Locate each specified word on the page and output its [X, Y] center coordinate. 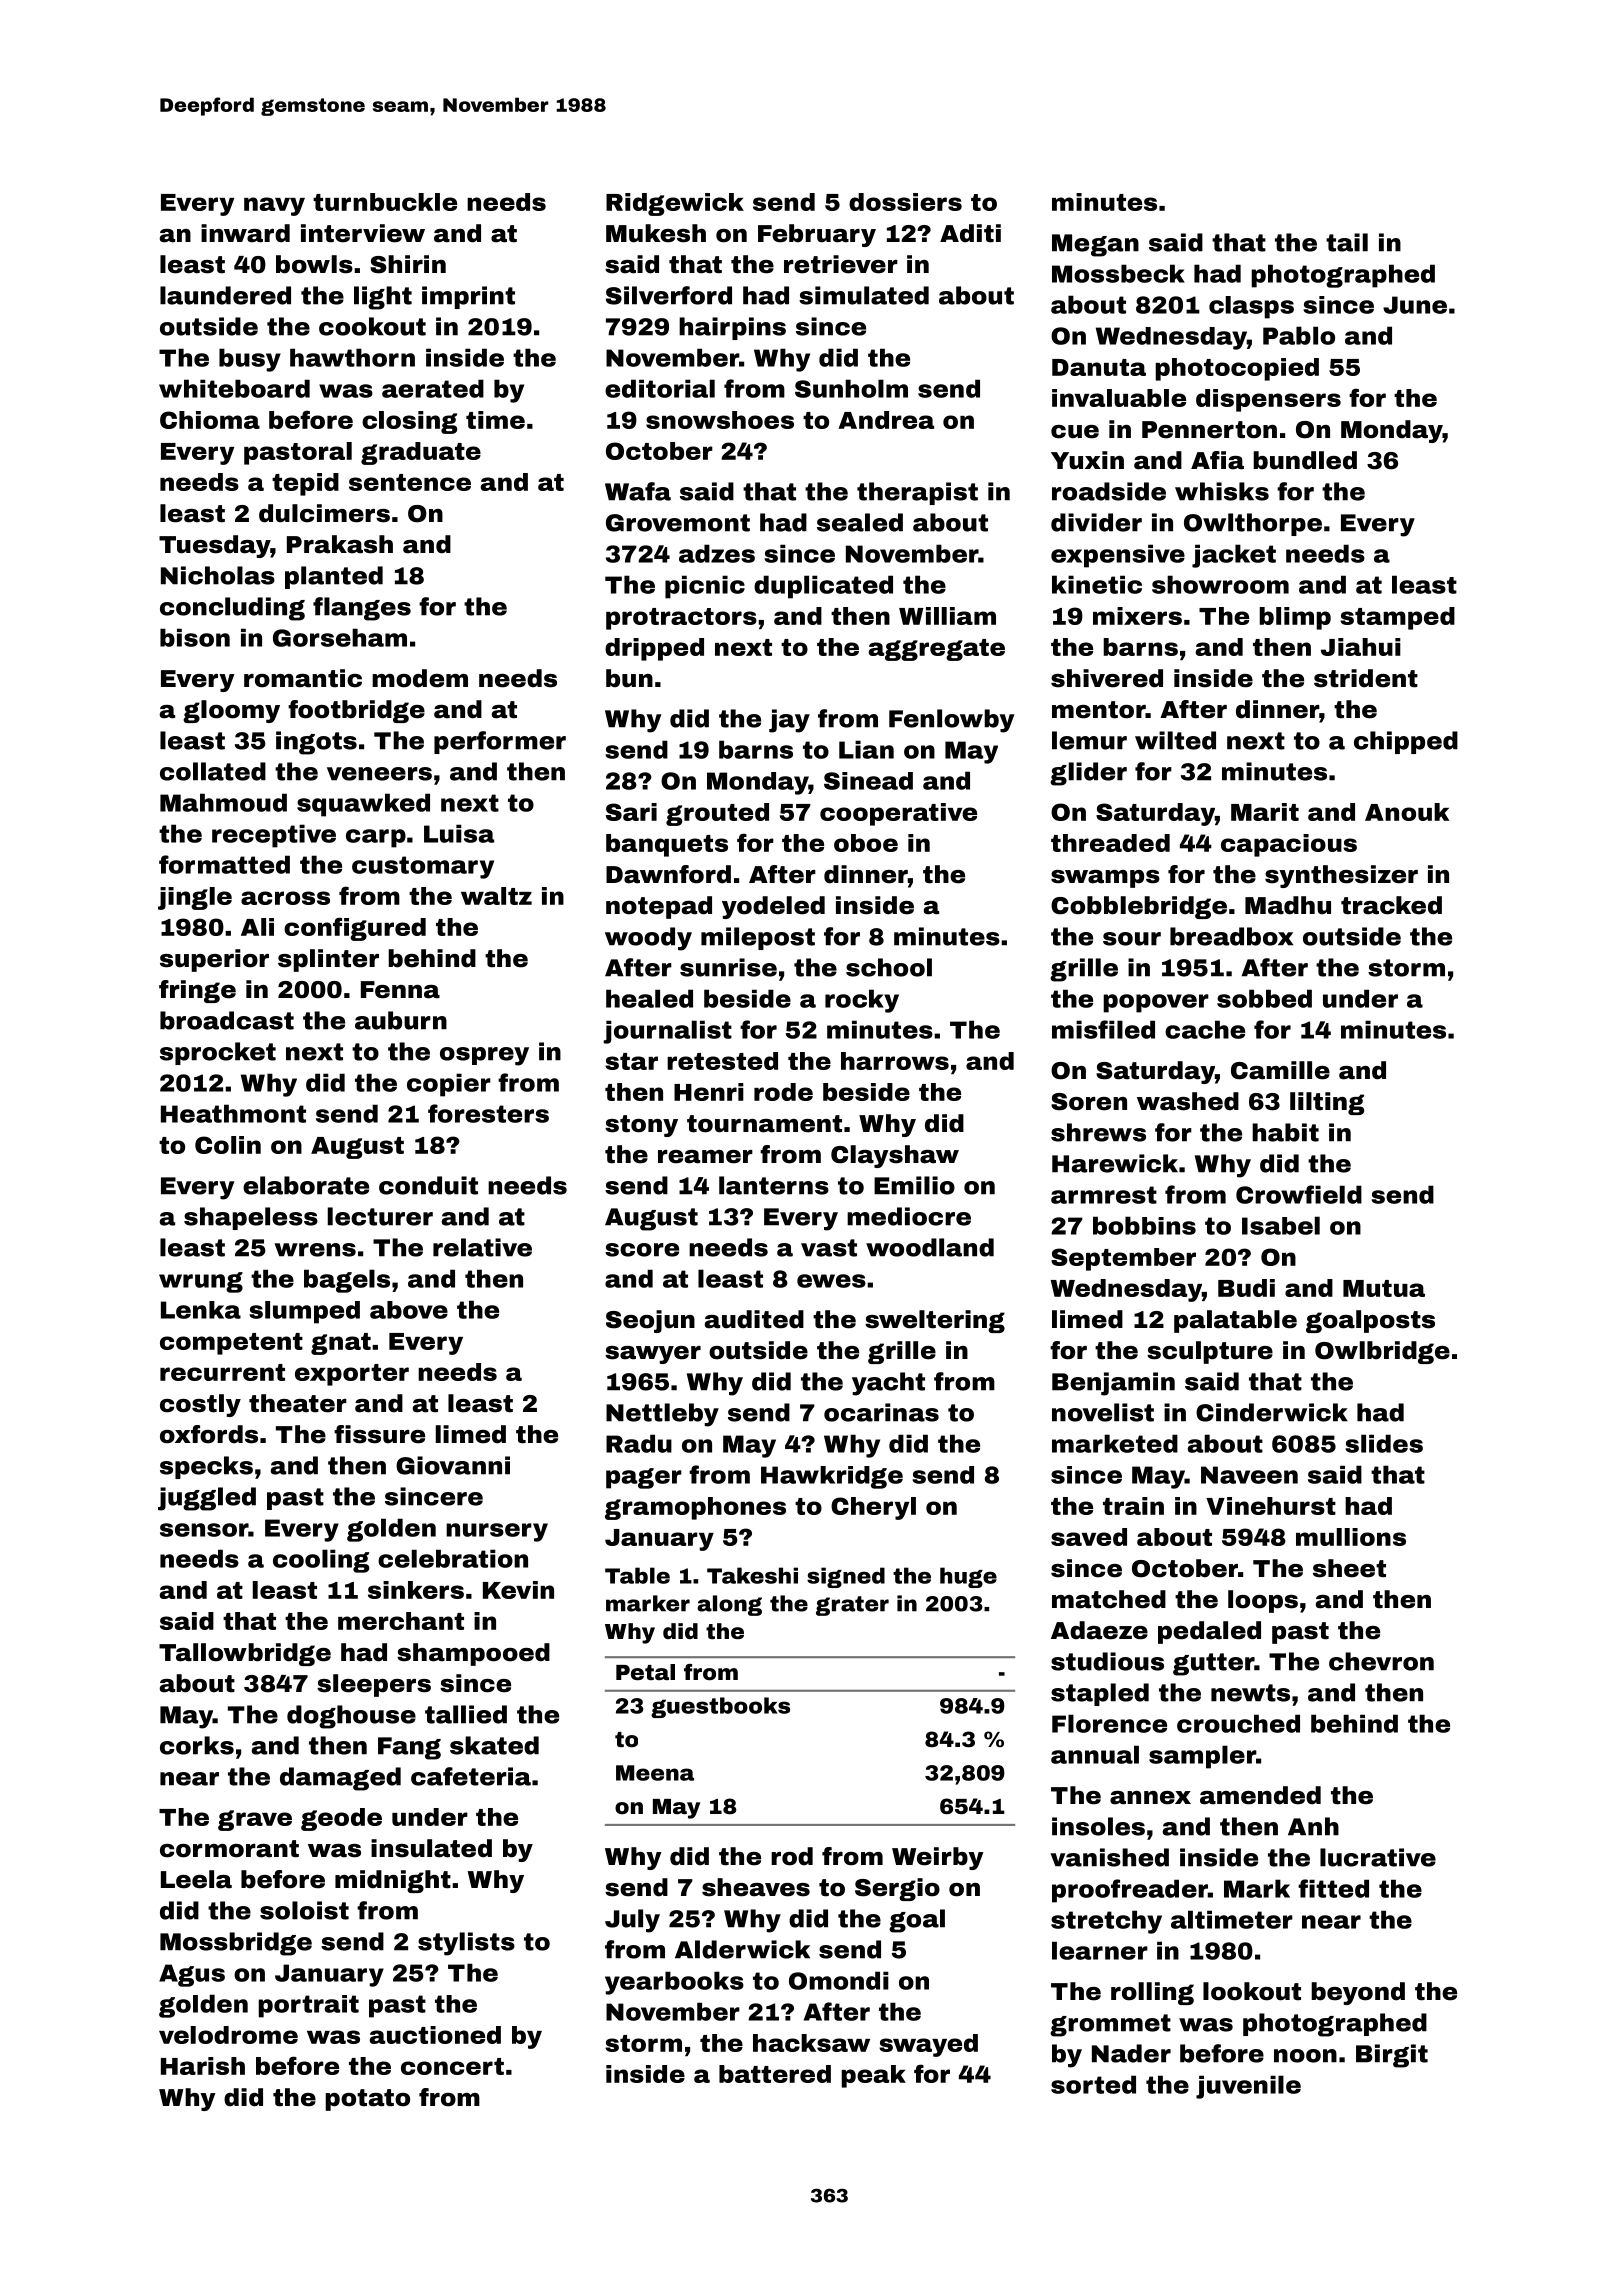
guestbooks [720, 1707]
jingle [195, 898]
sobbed [1264, 998]
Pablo [1299, 335]
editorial [660, 388]
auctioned [435, 2035]
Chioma [210, 420]
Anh [1313, 1826]
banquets [667, 845]
